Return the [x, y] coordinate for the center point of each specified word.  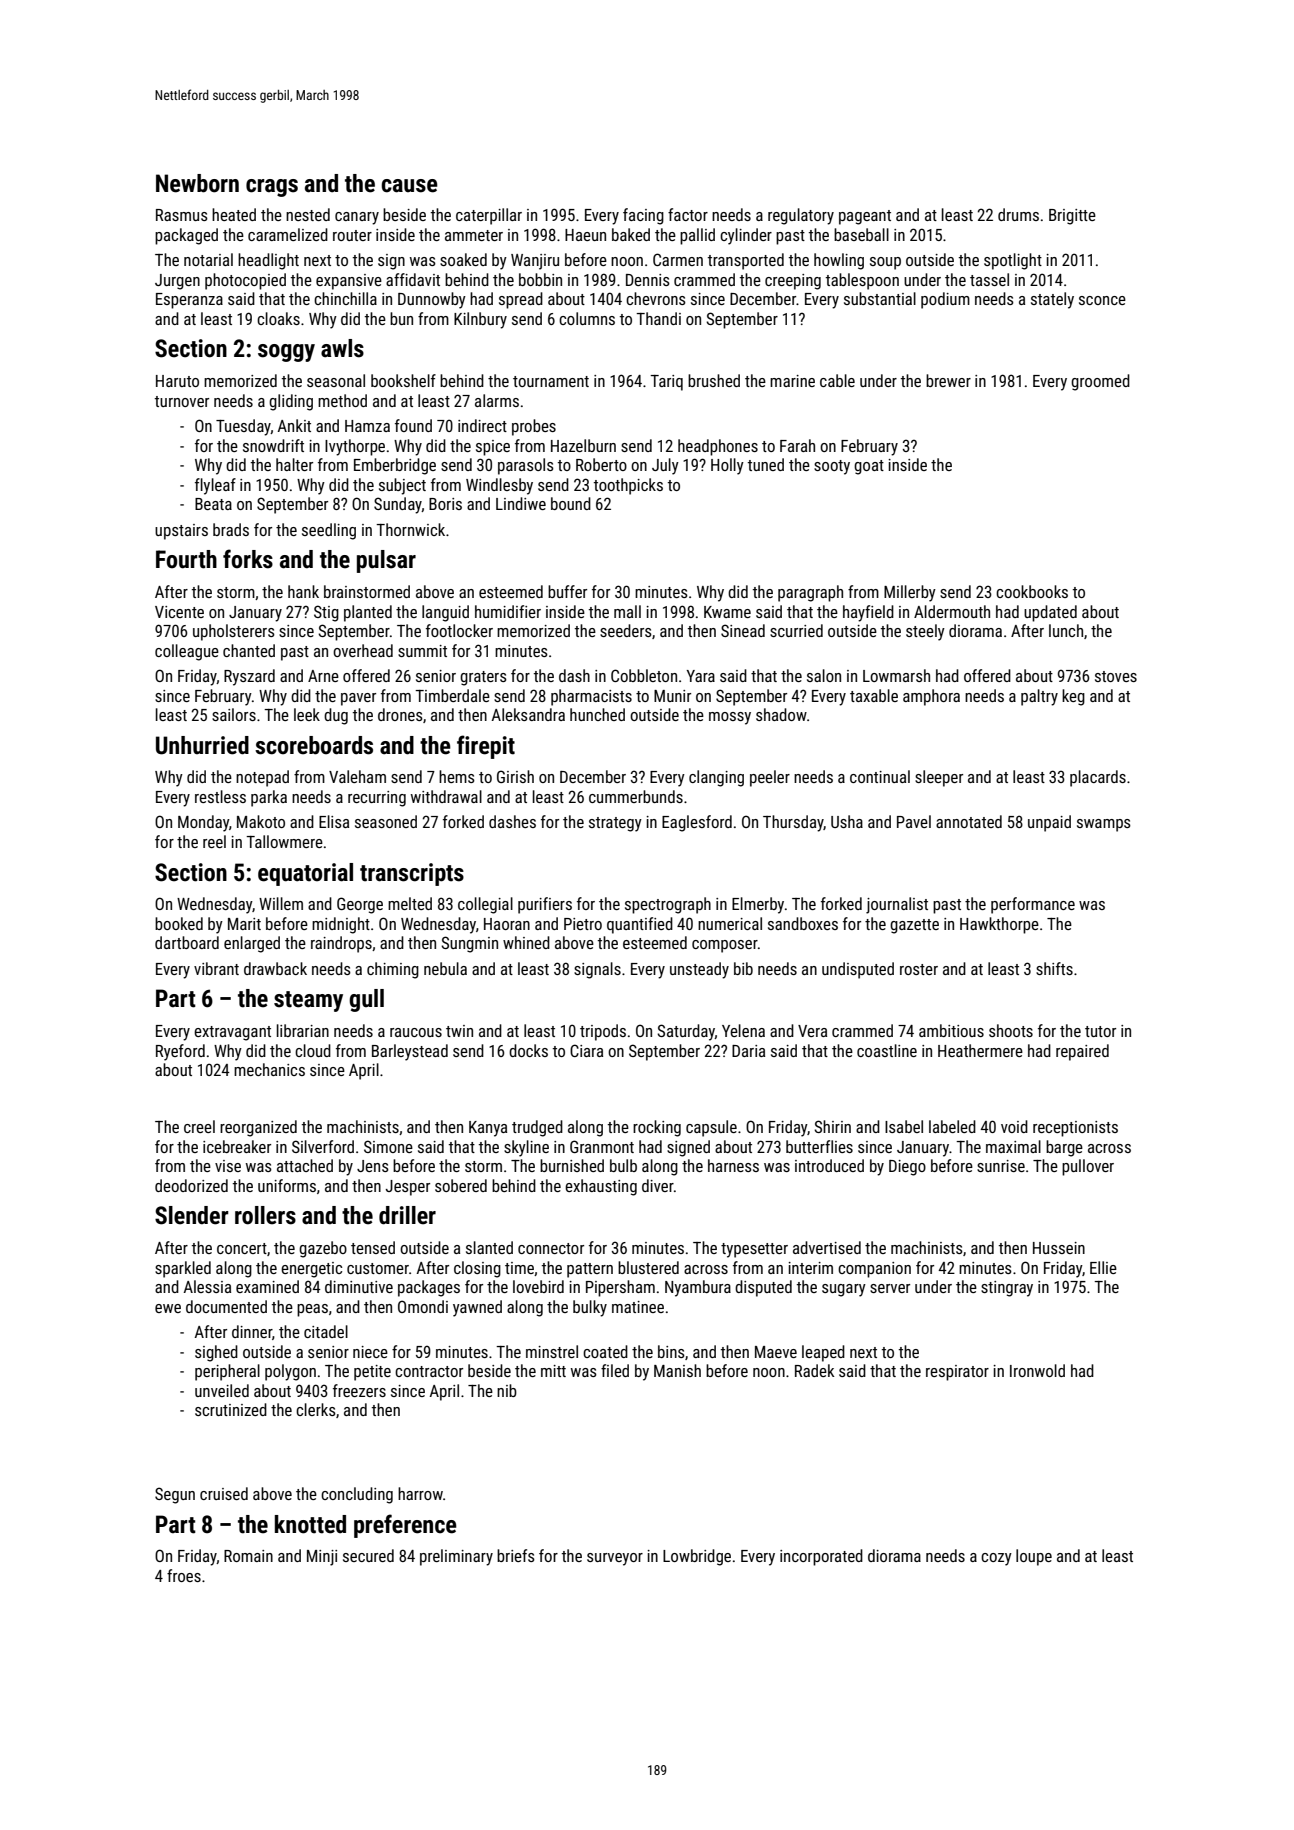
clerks [316, 1409]
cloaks [278, 318]
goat [869, 467]
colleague [187, 652]
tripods [603, 1032]
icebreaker [237, 1146]
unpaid [1049, 823]
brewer [948, 380]
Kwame [727, 612]
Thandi [658, 318]
